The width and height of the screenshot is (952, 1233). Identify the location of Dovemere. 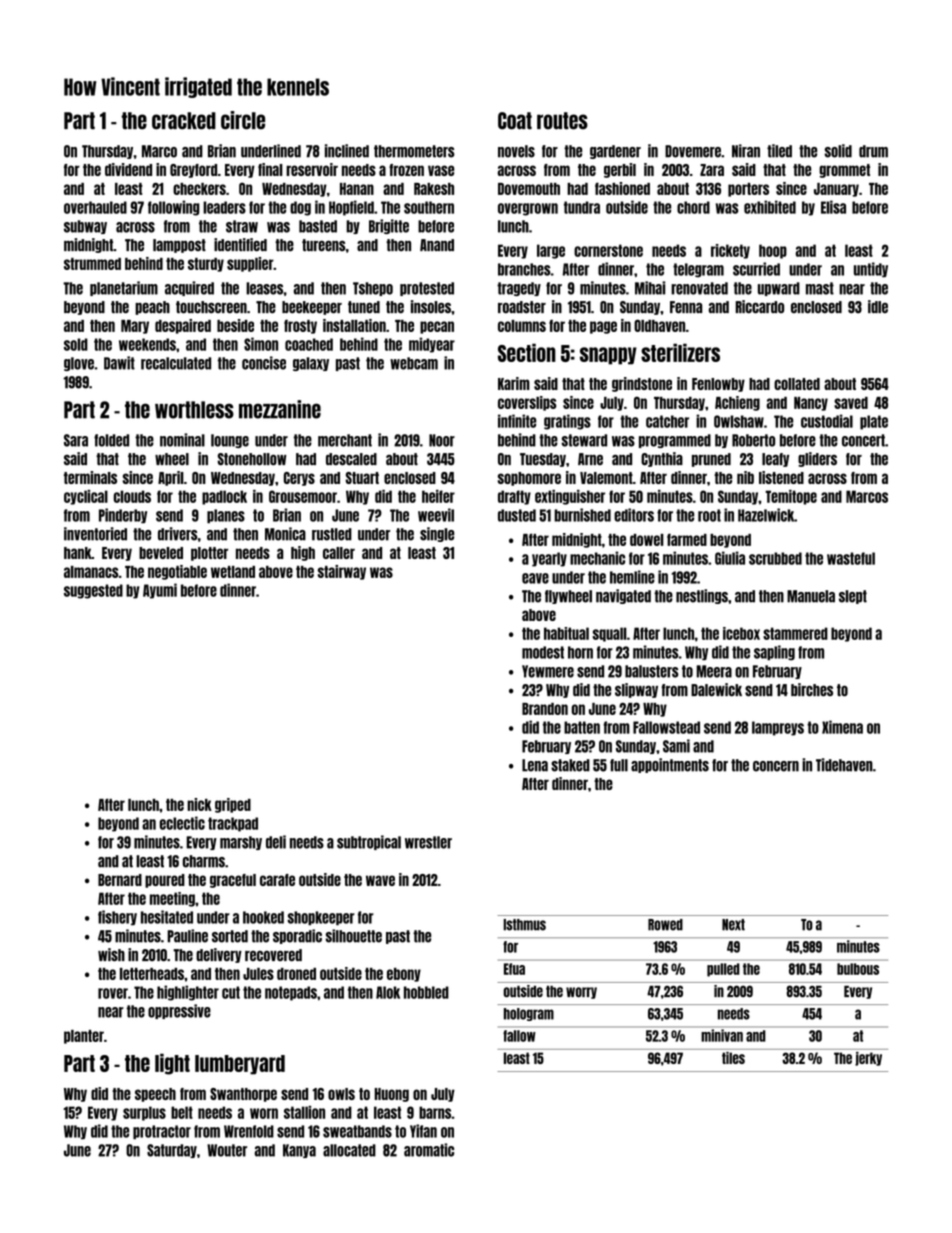
(693, 151).
